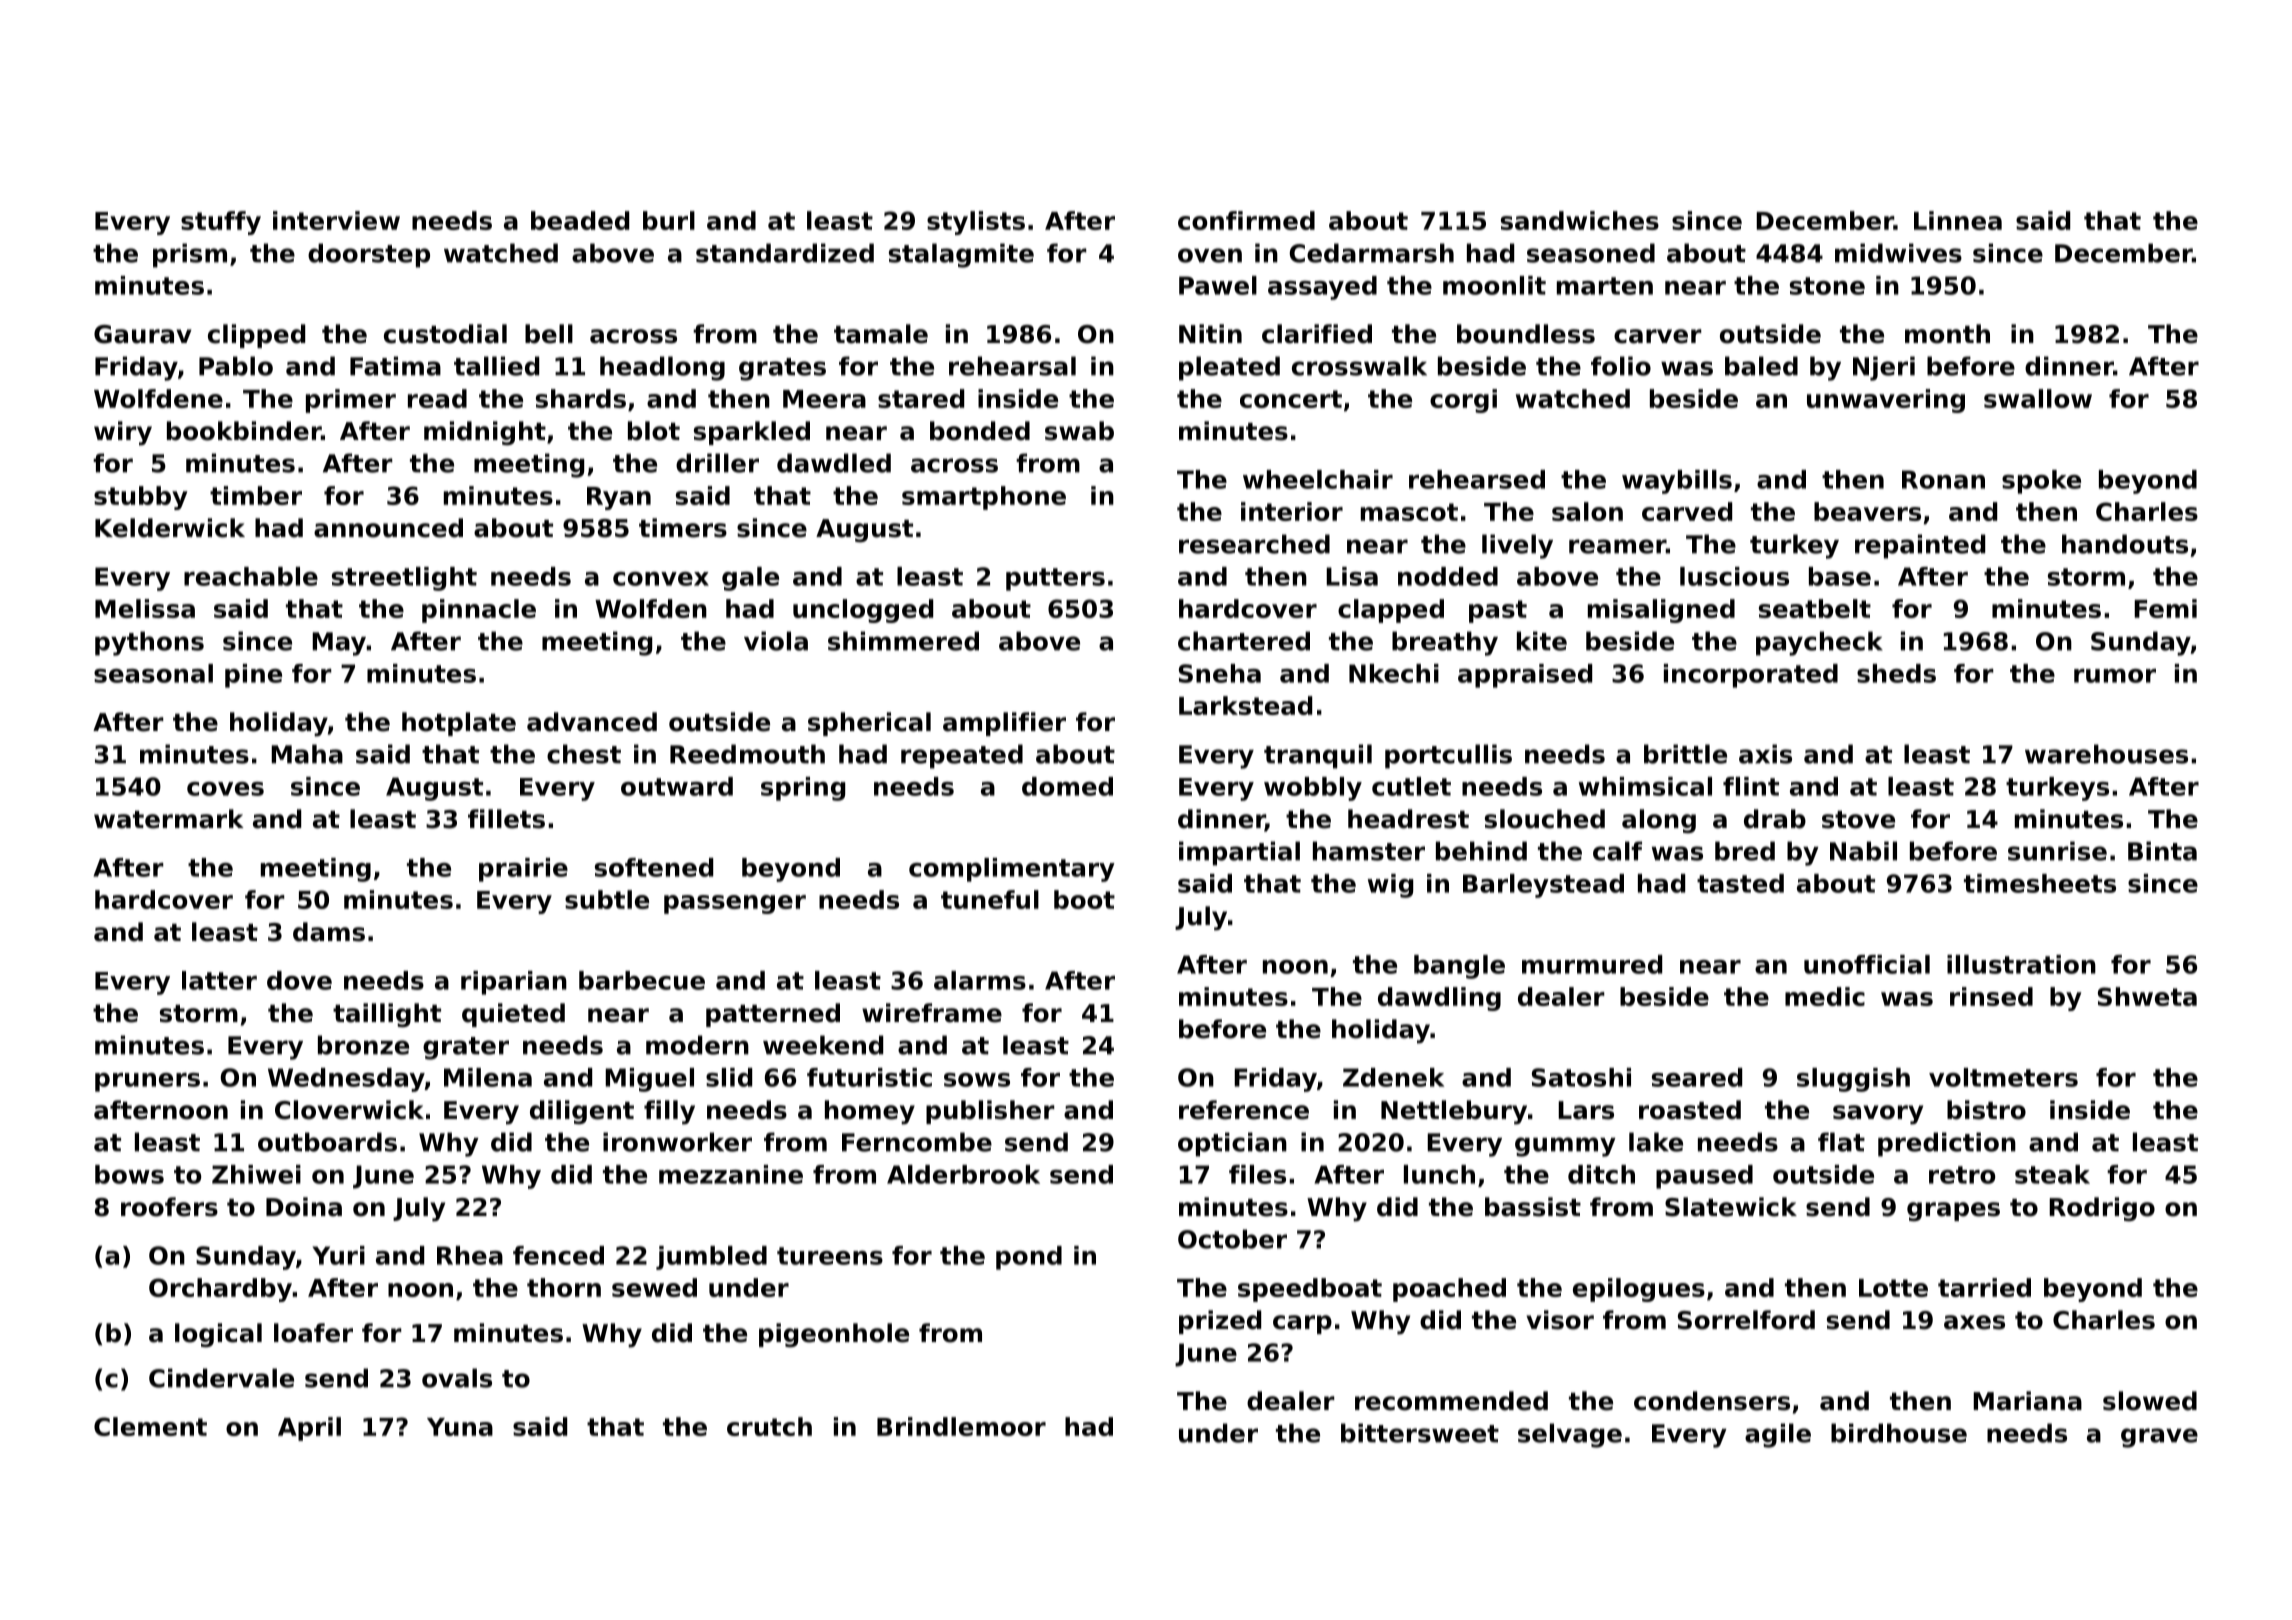 The height and width of the screenshot is (1620, 2292). What do you see at coordinates (1451, 1401) in the screenshot?
I see `recommended` at bounding box center [1451, 1401].
